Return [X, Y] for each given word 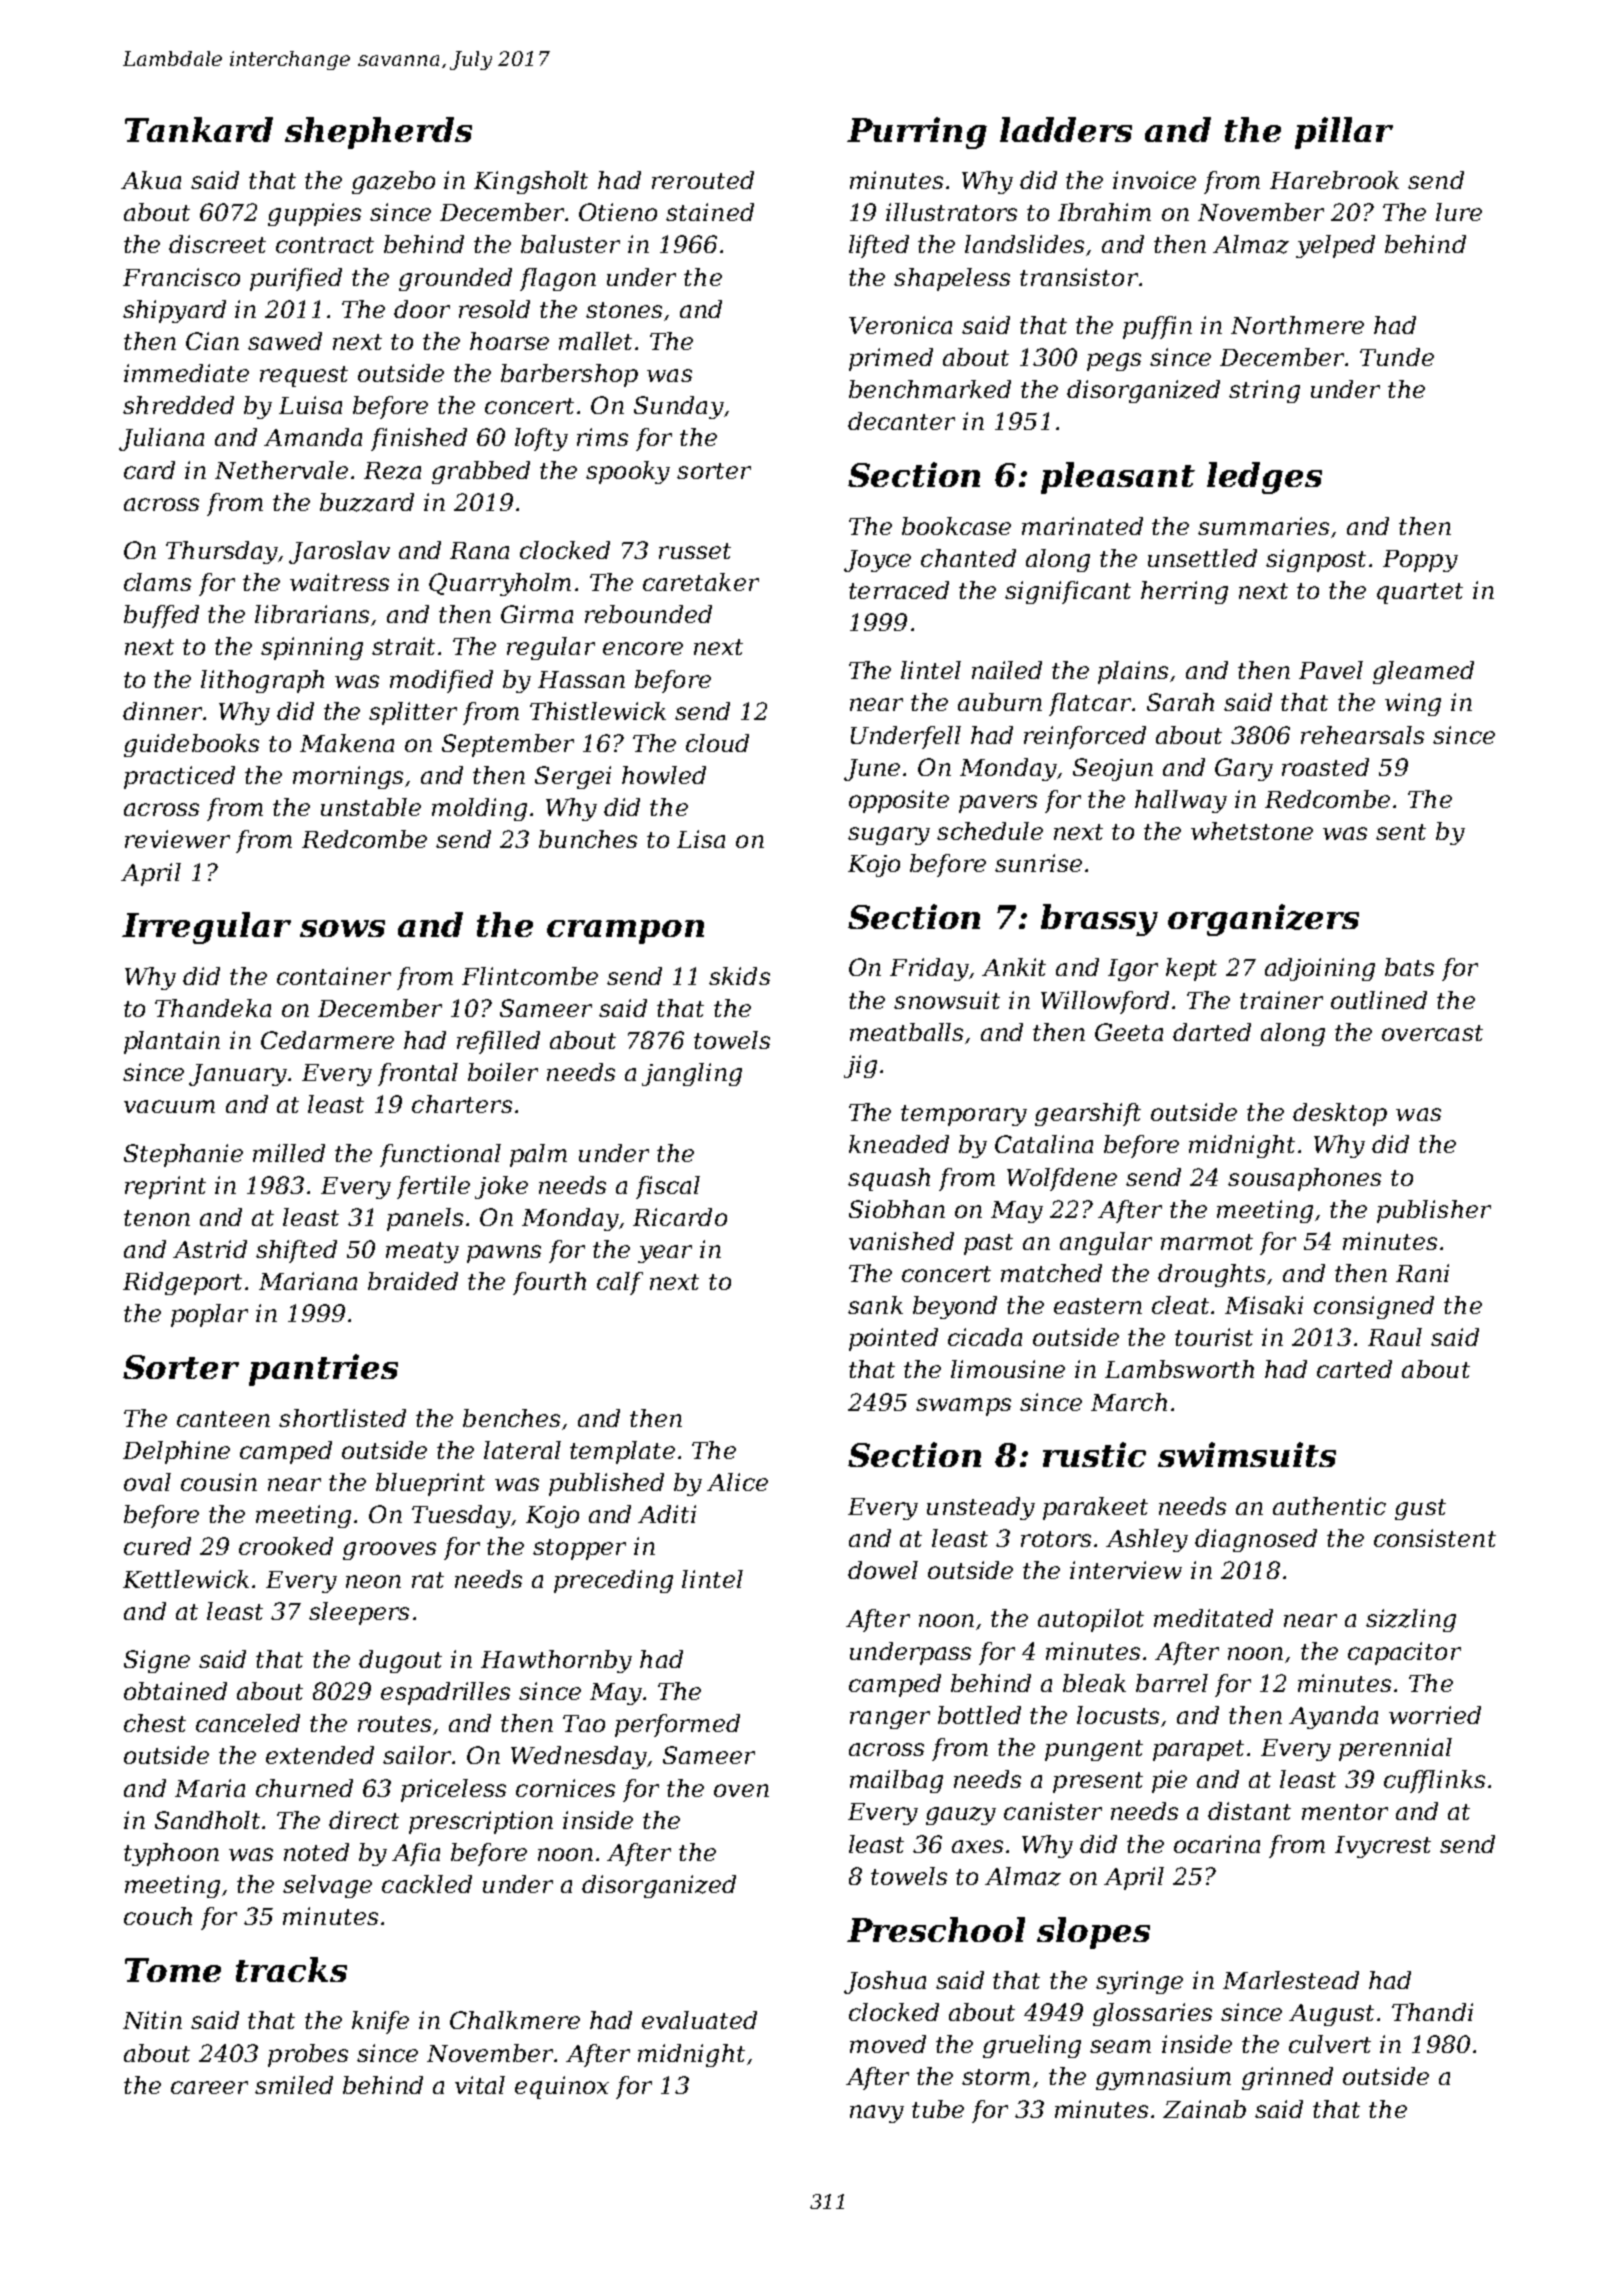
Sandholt [209, 1820]
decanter [901, 421]
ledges [1264, 478]
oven [741, 1790]
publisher [1434, 1211]
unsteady [981, 1508]
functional [440, 1155]
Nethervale [281, 470]
